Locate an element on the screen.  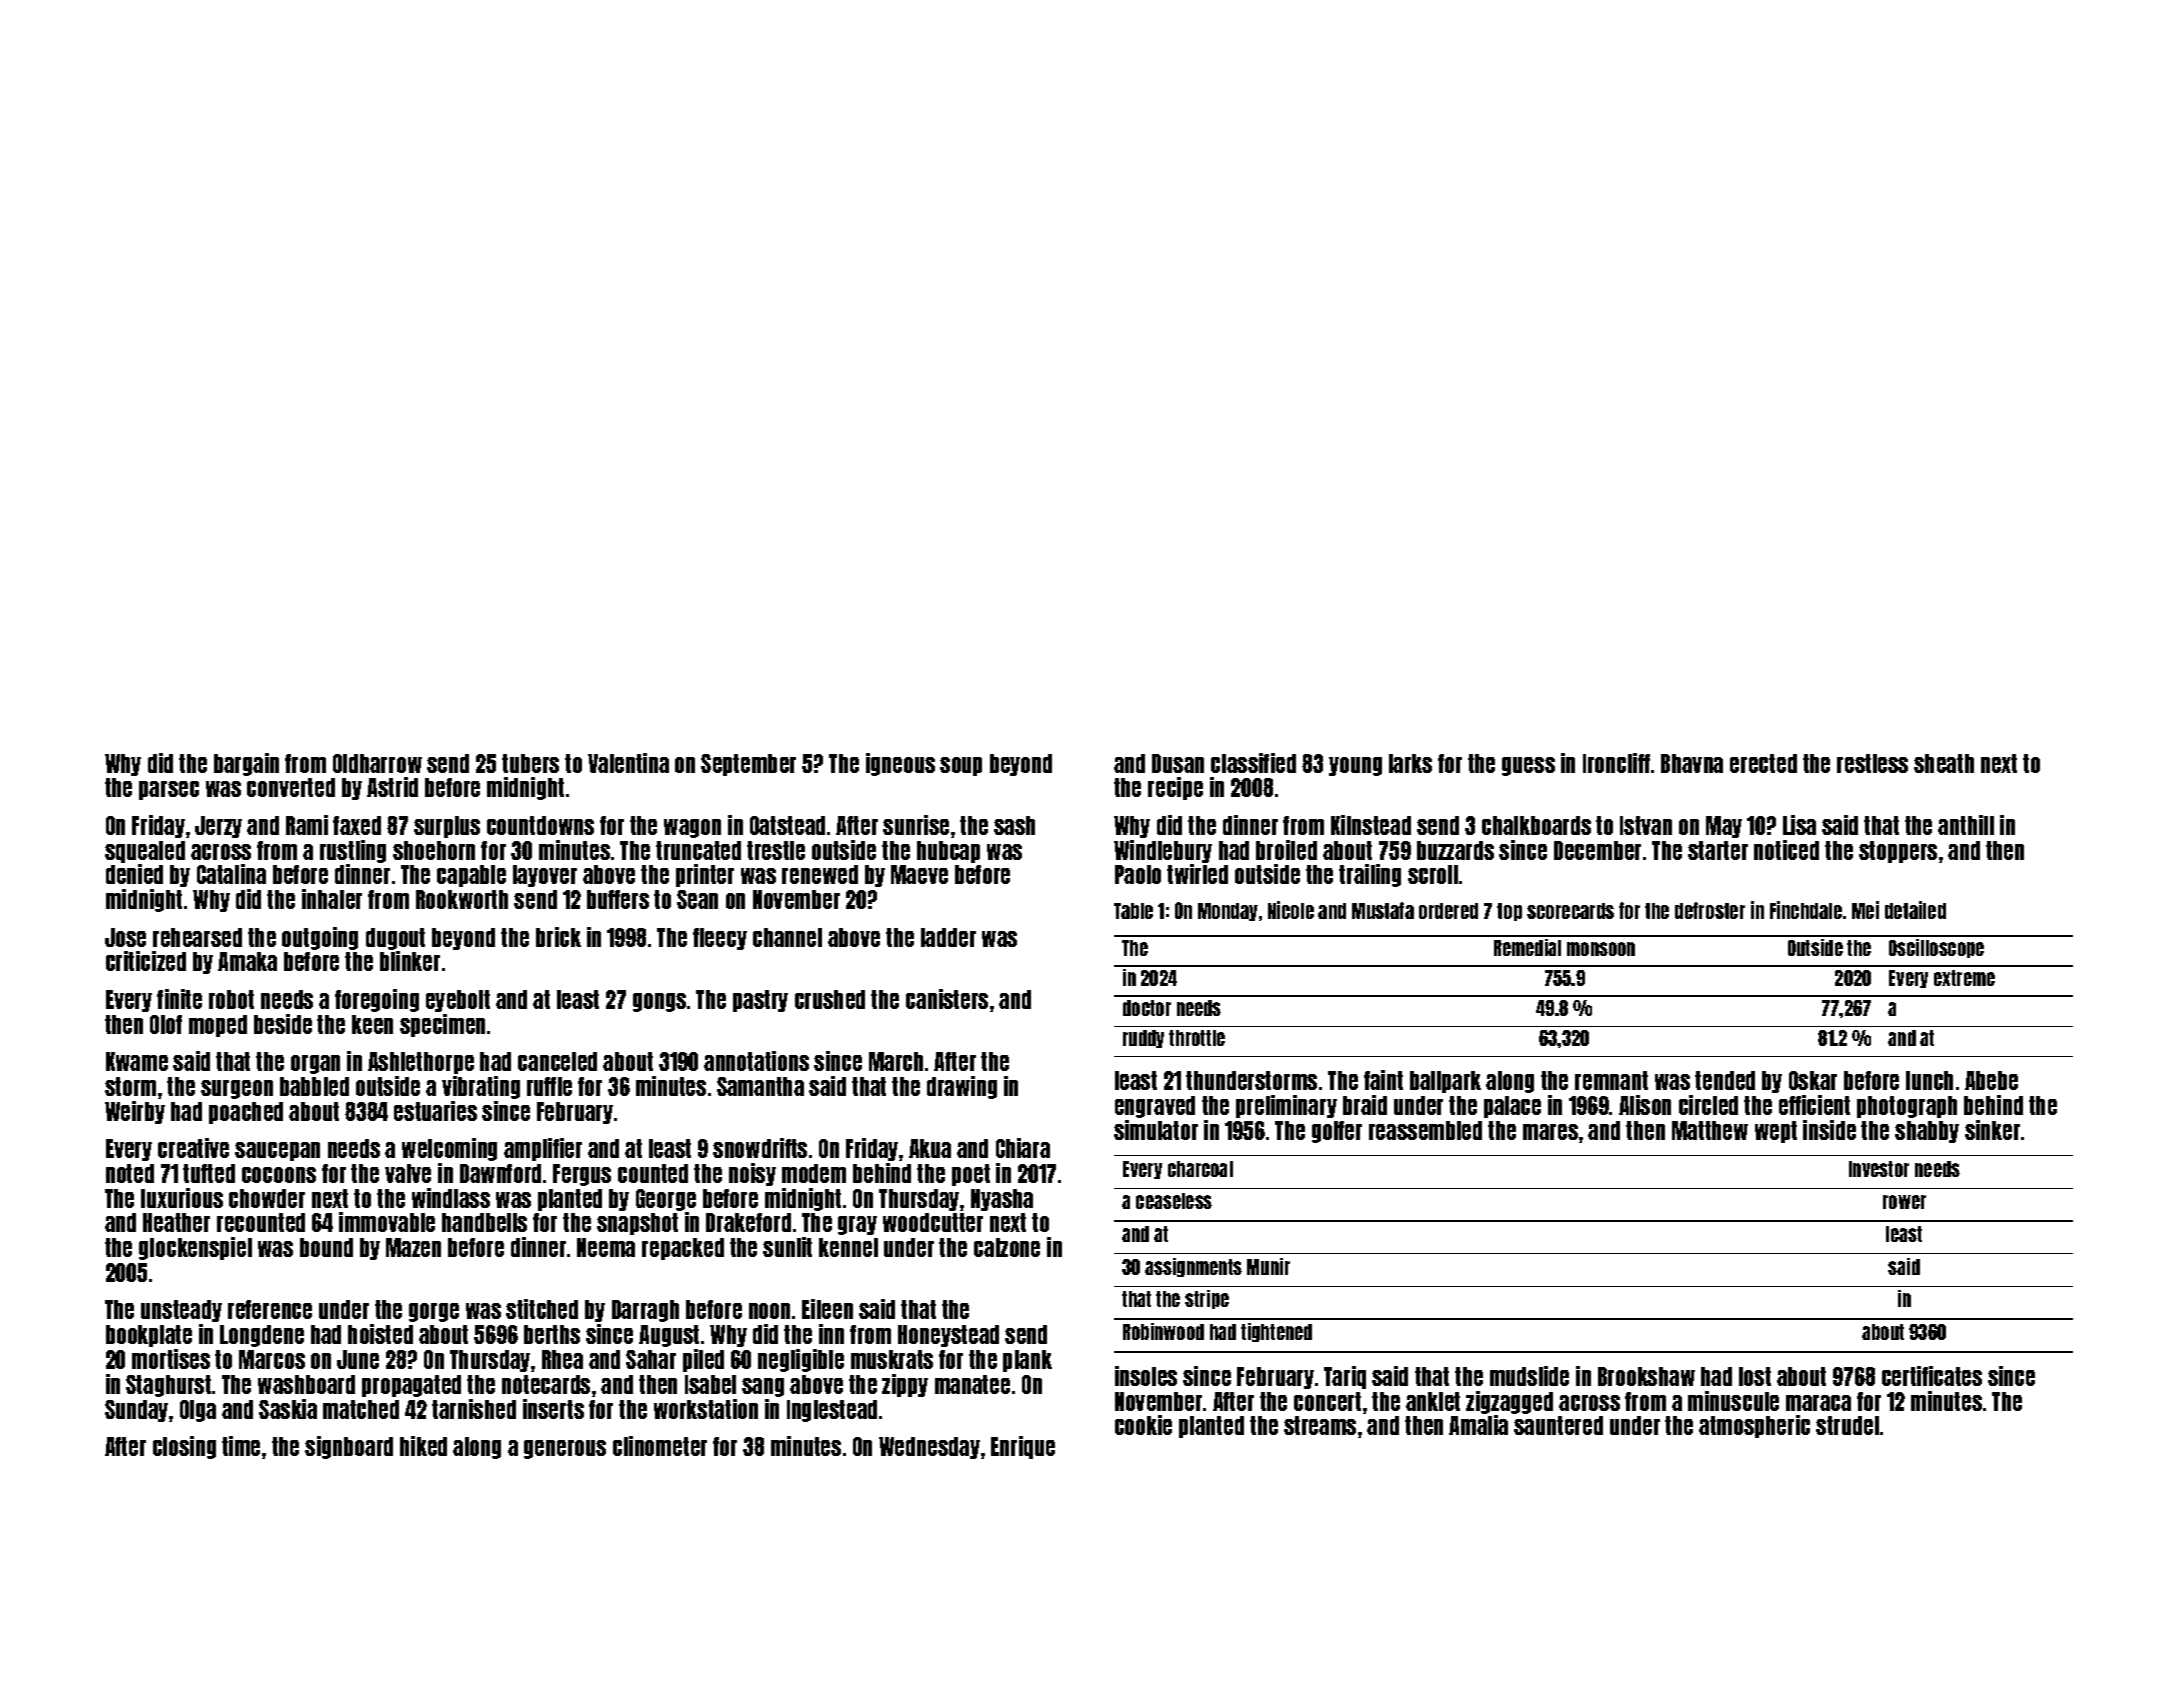
Matthew is located at coordinates (1710, 1130).
